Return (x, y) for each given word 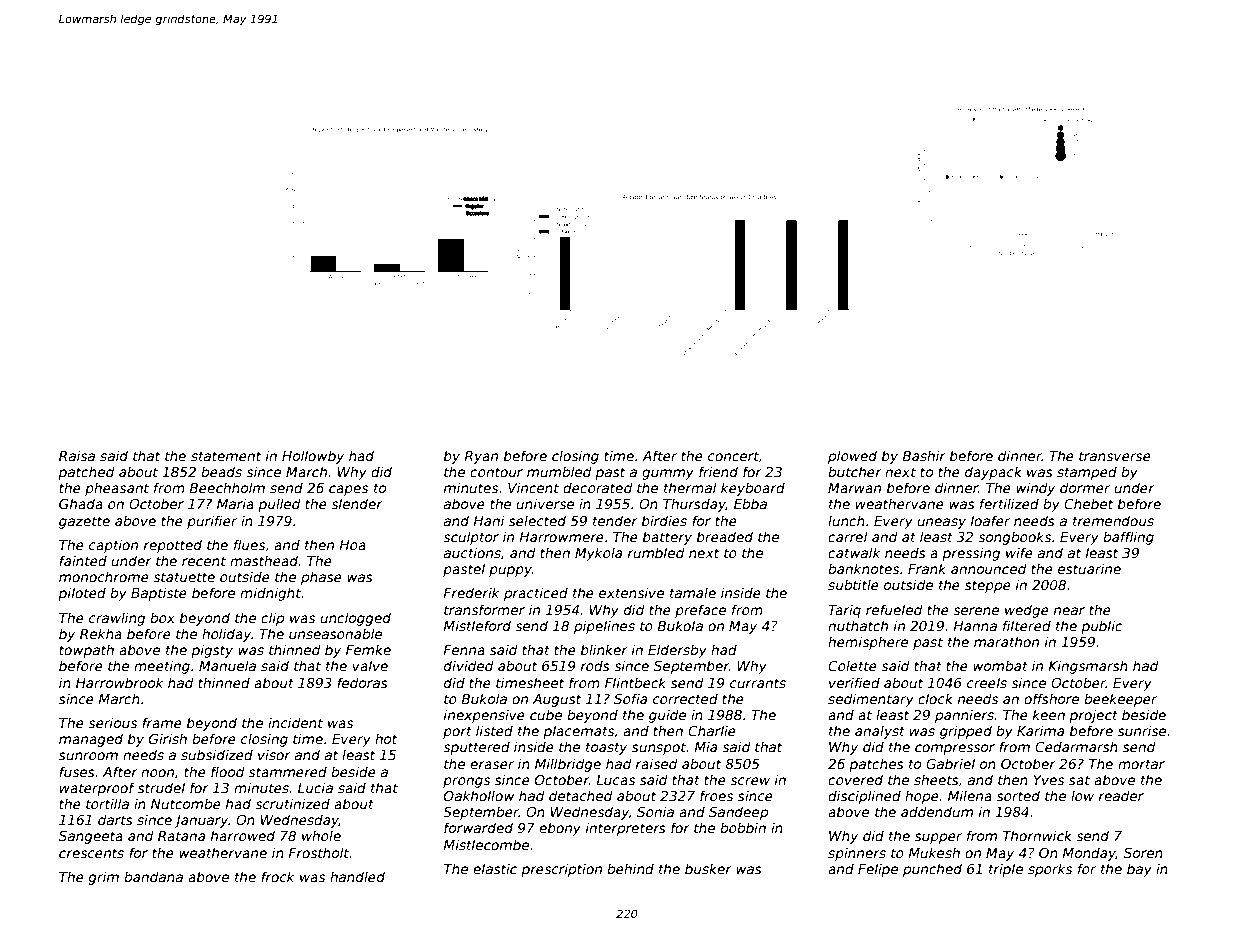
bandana (153, 876)
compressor (955, 749)
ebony (560, 829)
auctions (472, 552)
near (1069, 611)
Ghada (81, 503)
